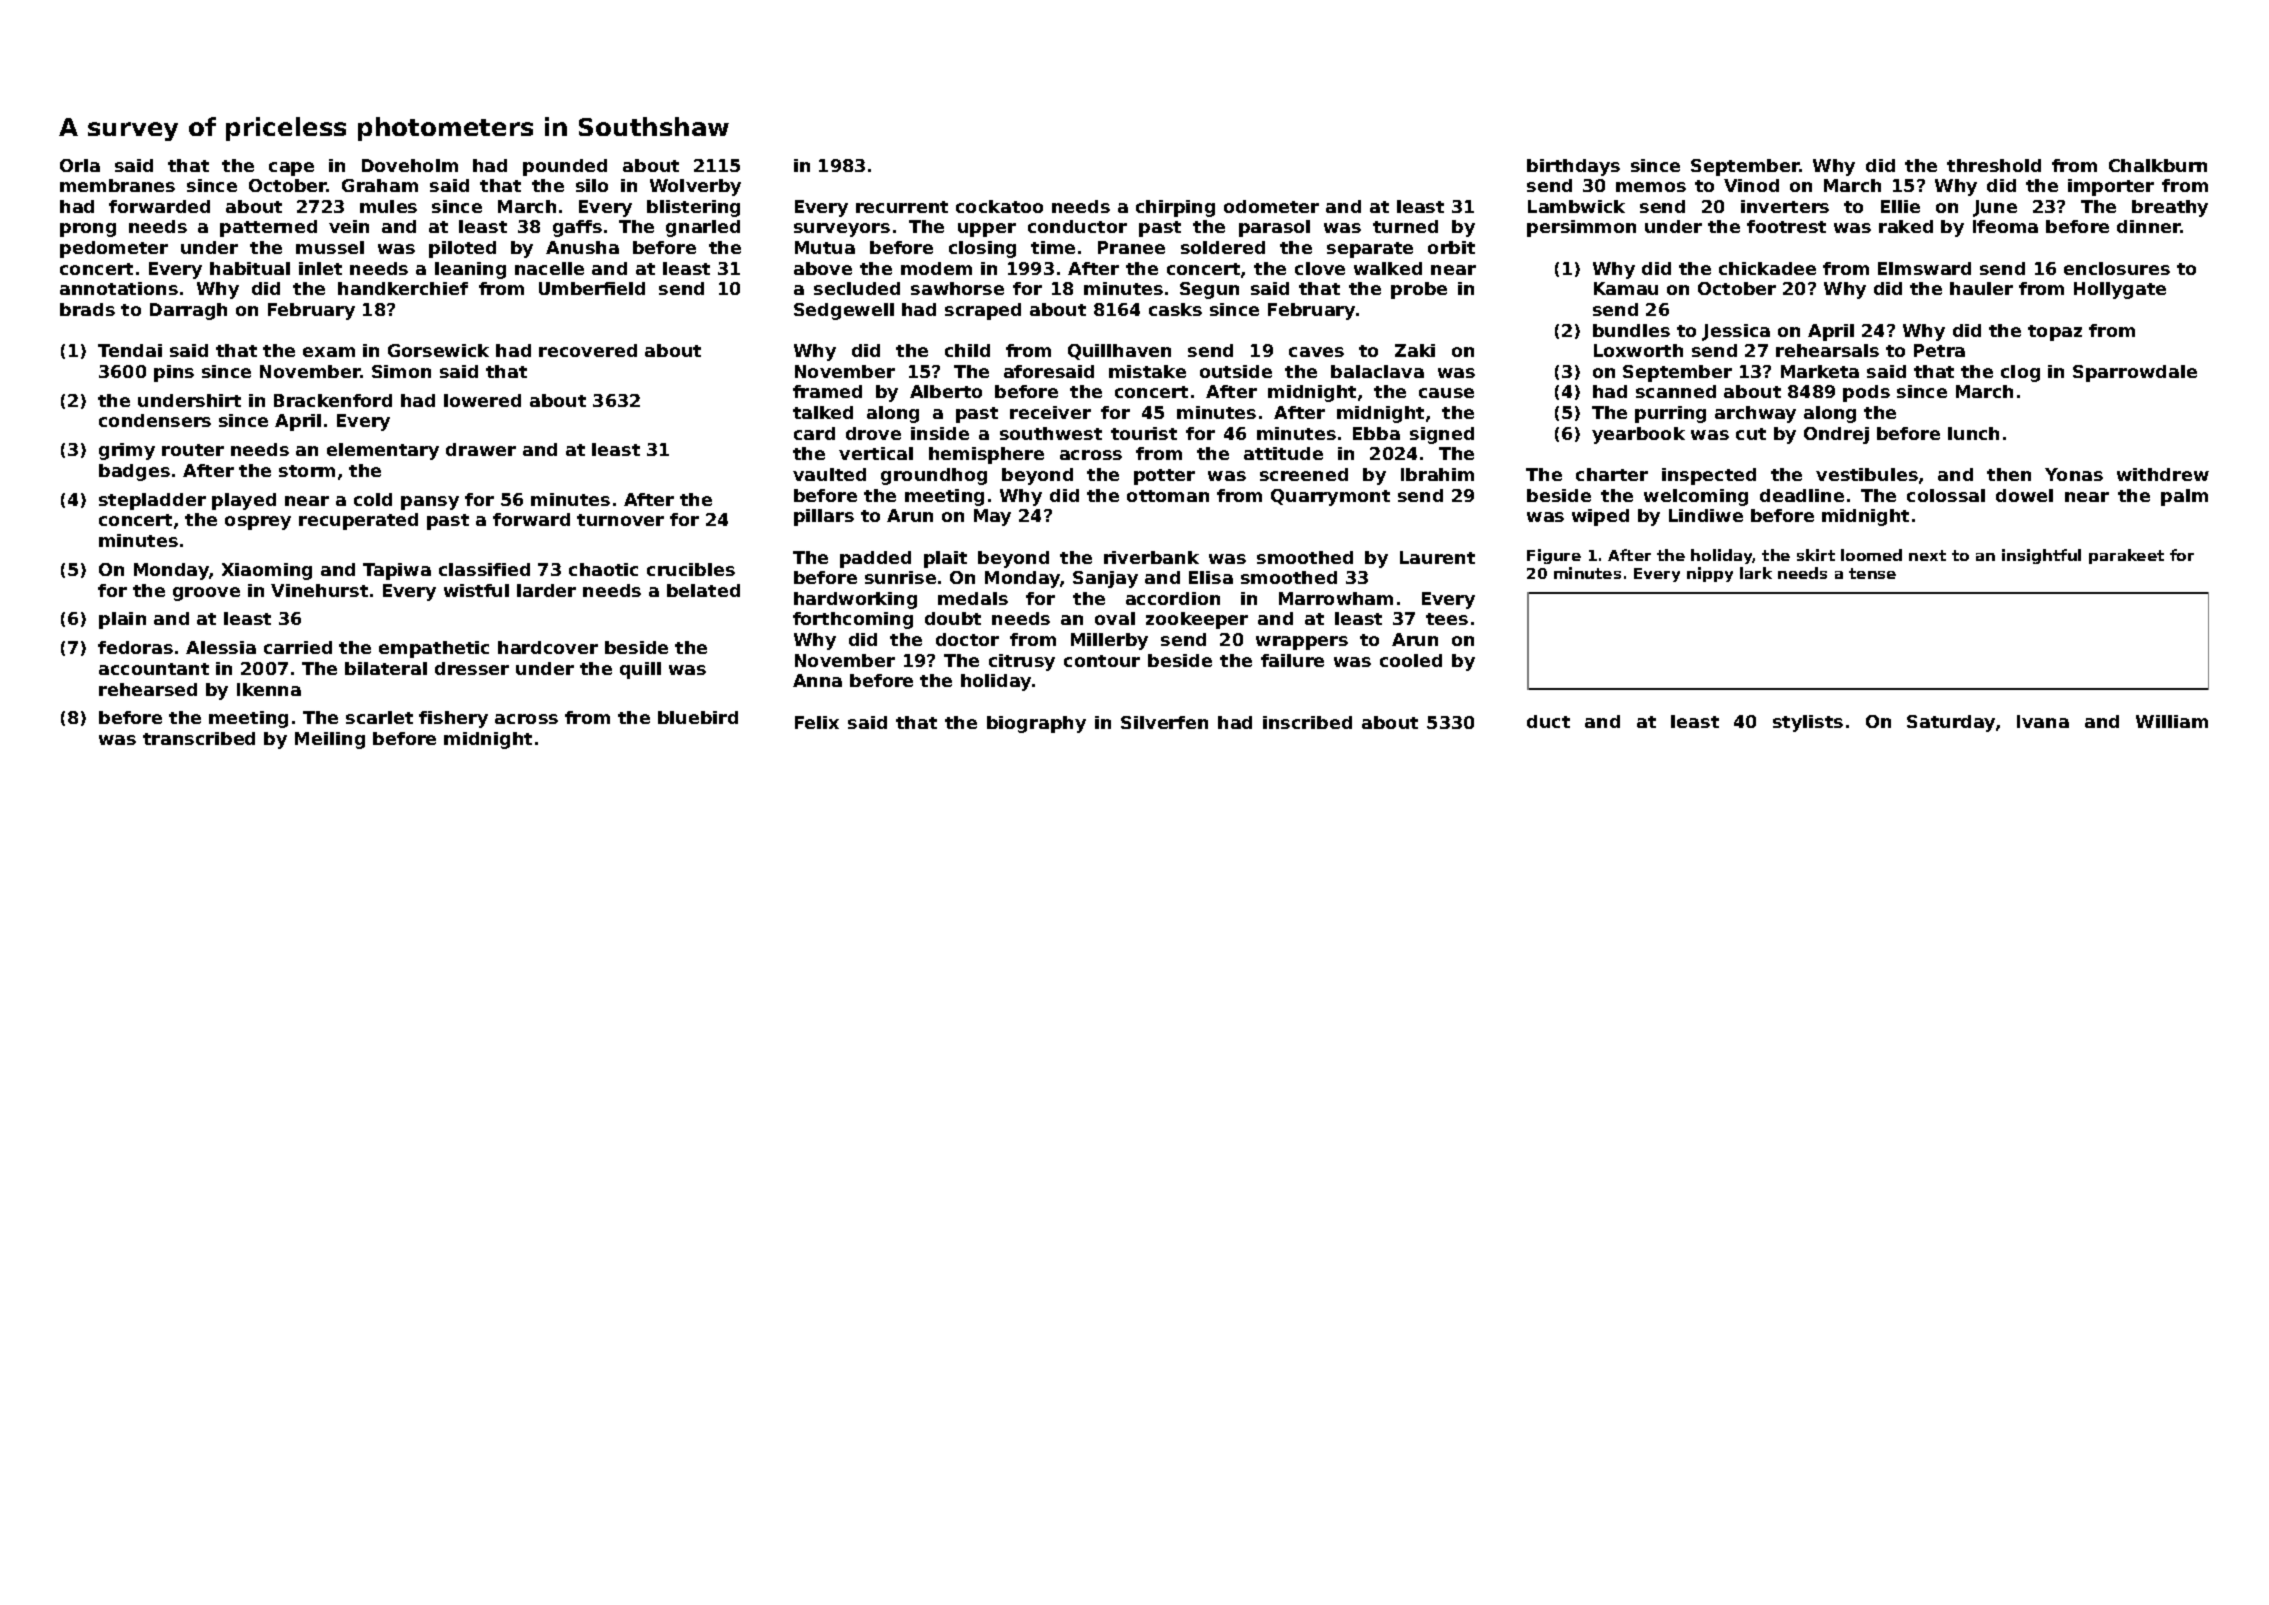 Image resolution: width=2269 pixels, height=1605 pixels. Describe the element at coordinates (1164, 722) in the document. I see `Silverfen` at that location.
